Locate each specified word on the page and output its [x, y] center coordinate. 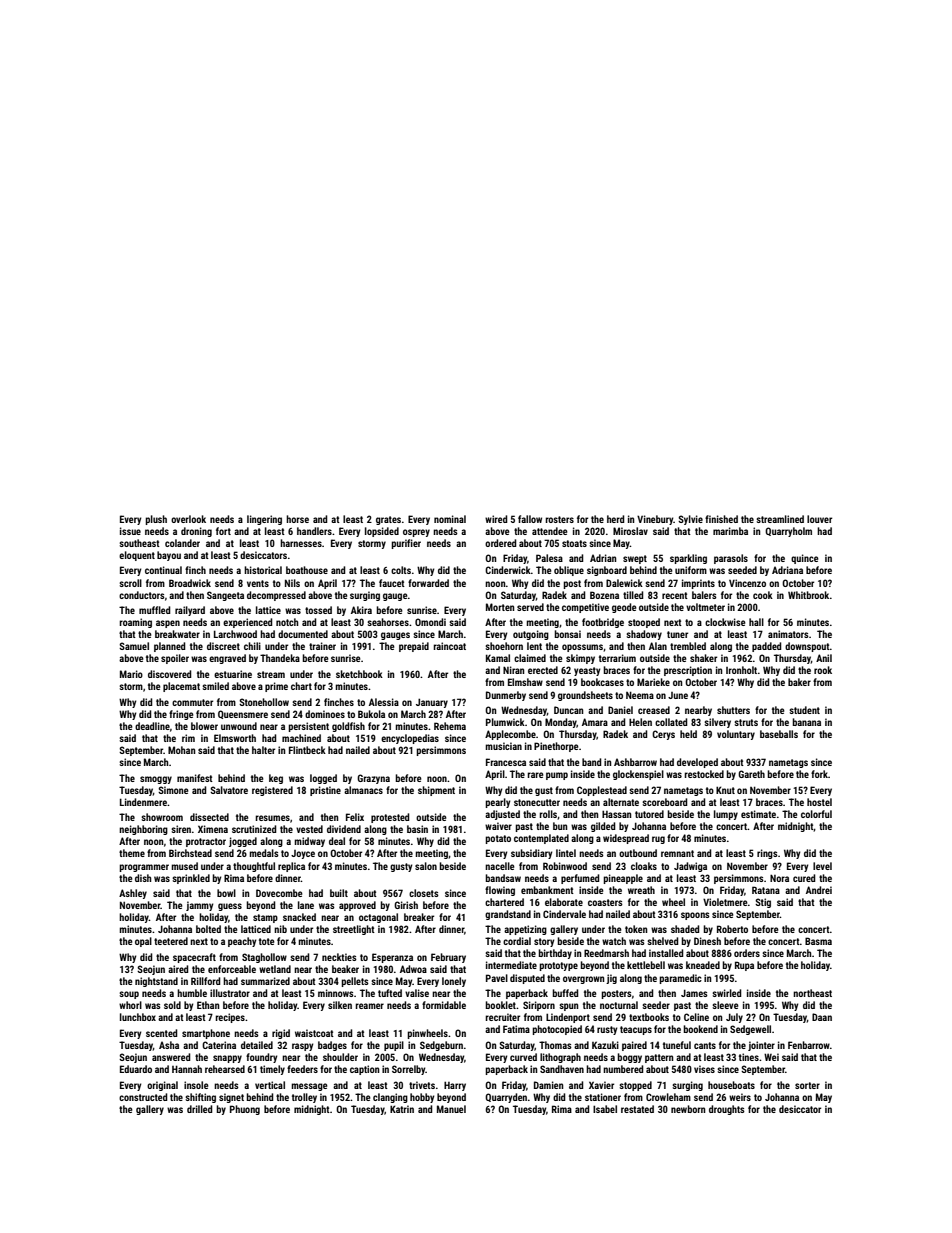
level [822, 866]
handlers [314, 531]
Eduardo [136, 1069]
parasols [731, 559]
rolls [548, 814]
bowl [226, 893]
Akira [361, 610]
